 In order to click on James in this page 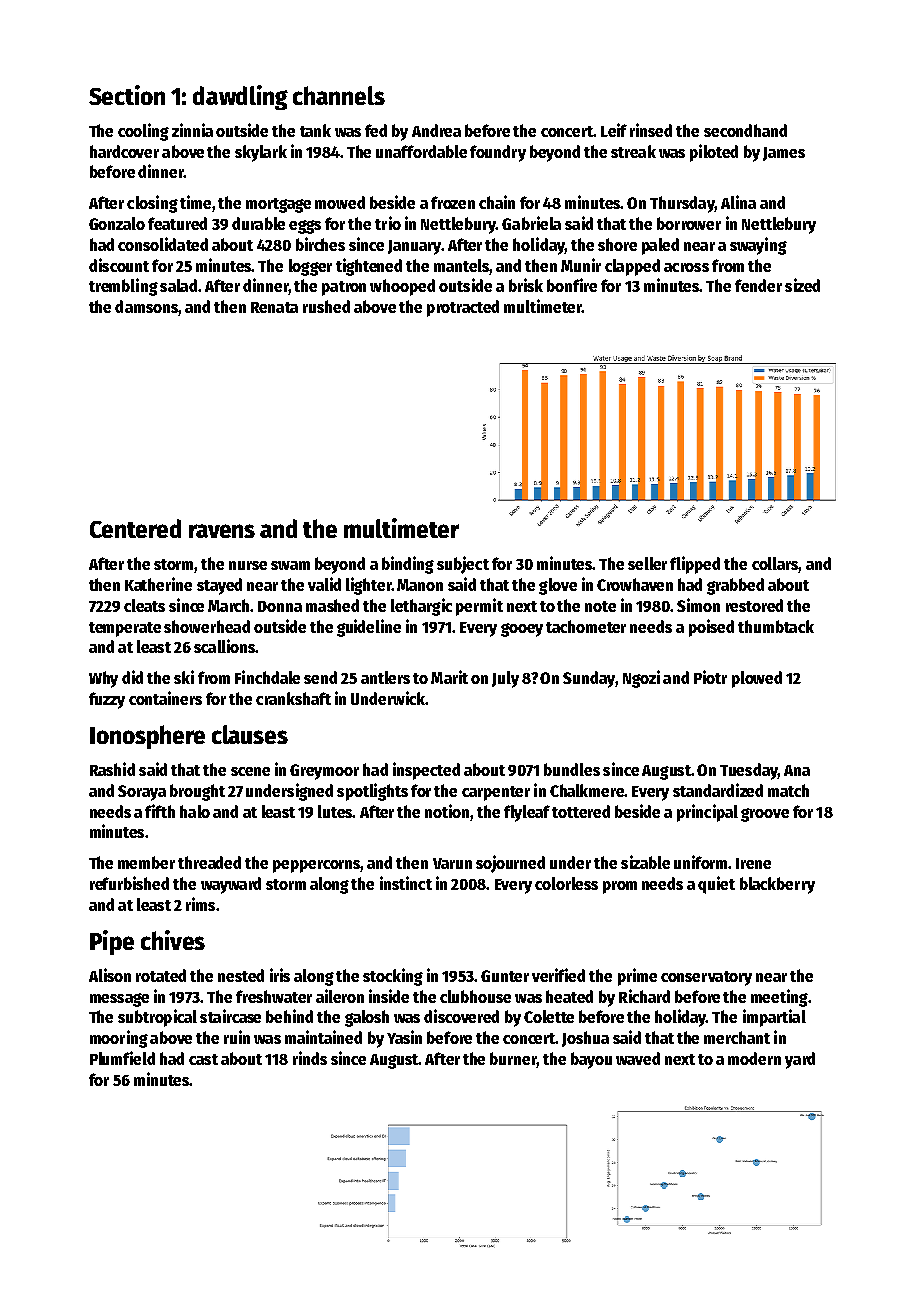, I will do `click(784, 154)`.
